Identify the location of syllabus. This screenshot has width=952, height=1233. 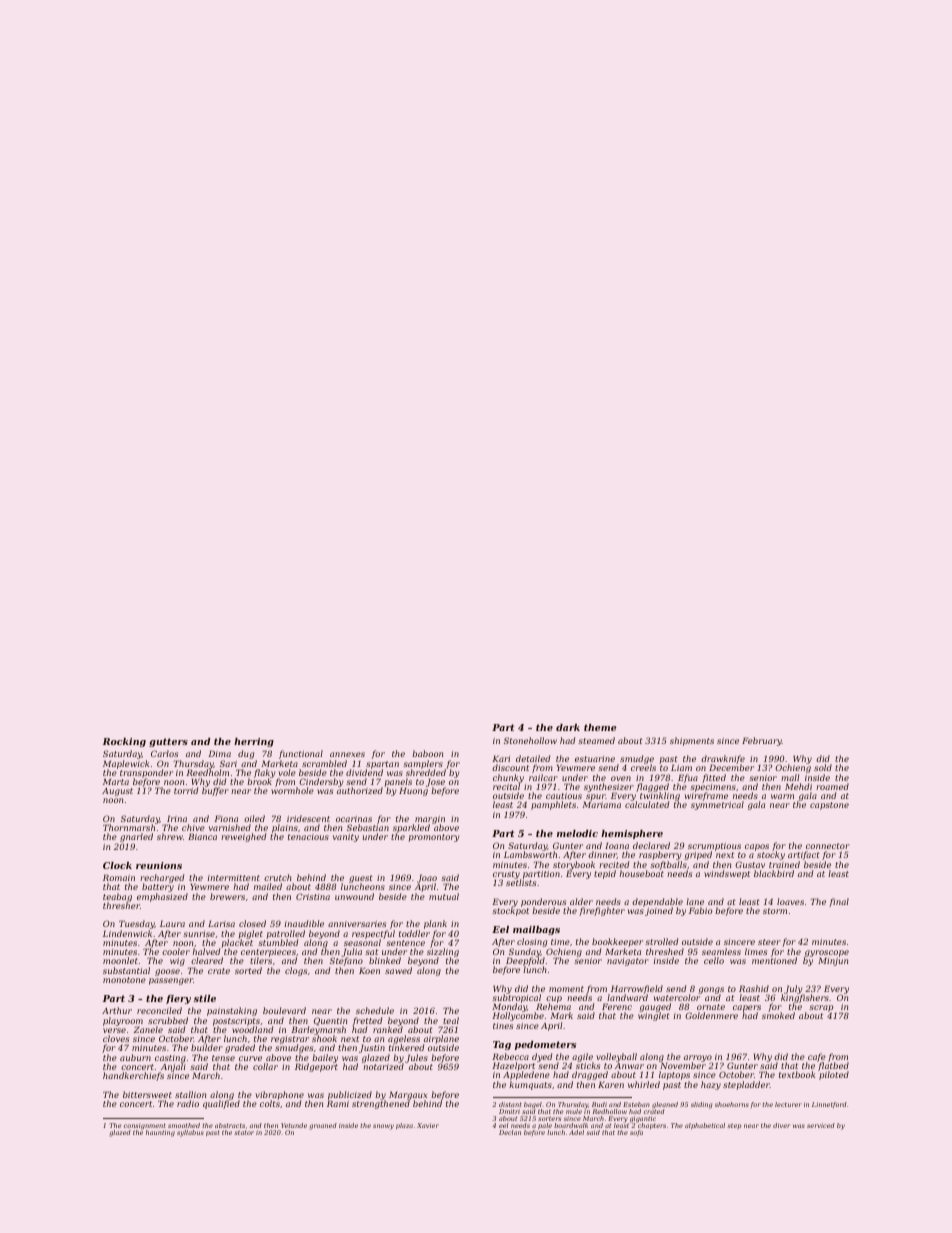
(190, 1133).
